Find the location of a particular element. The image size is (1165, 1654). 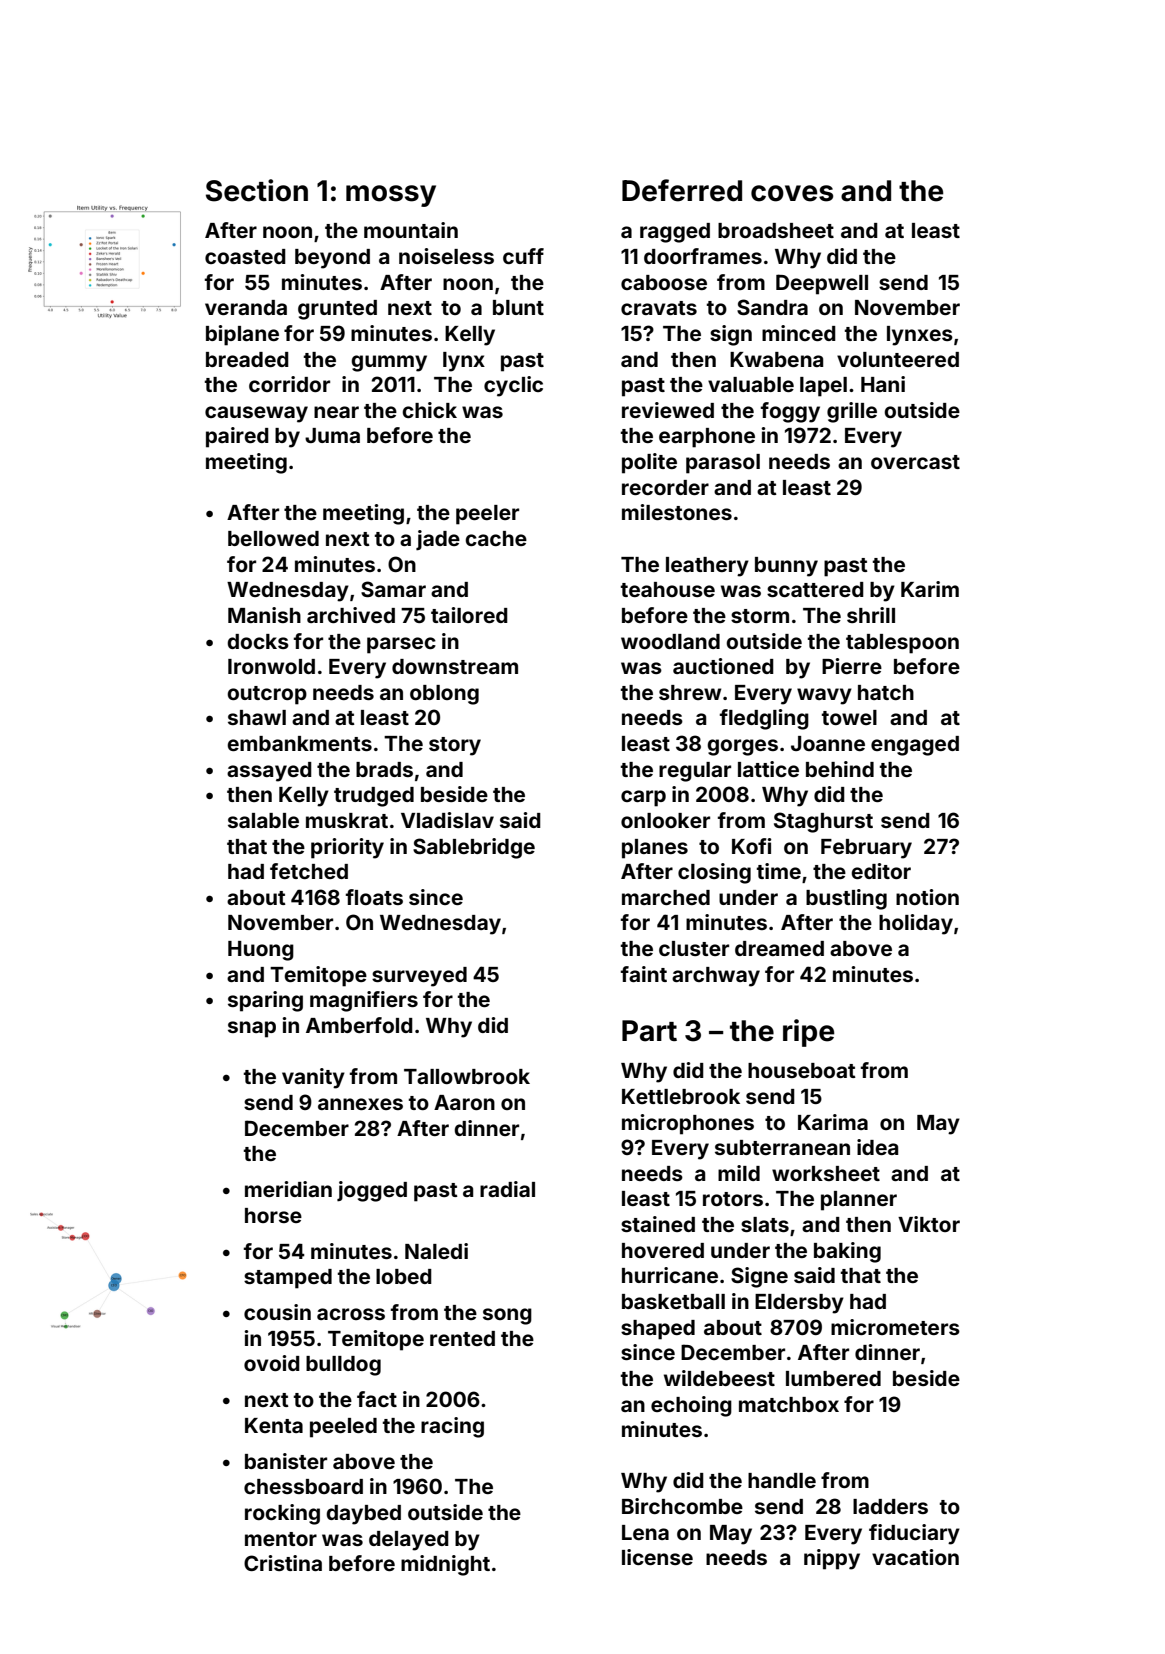

ripe is located at coordinates (808, 1033).
